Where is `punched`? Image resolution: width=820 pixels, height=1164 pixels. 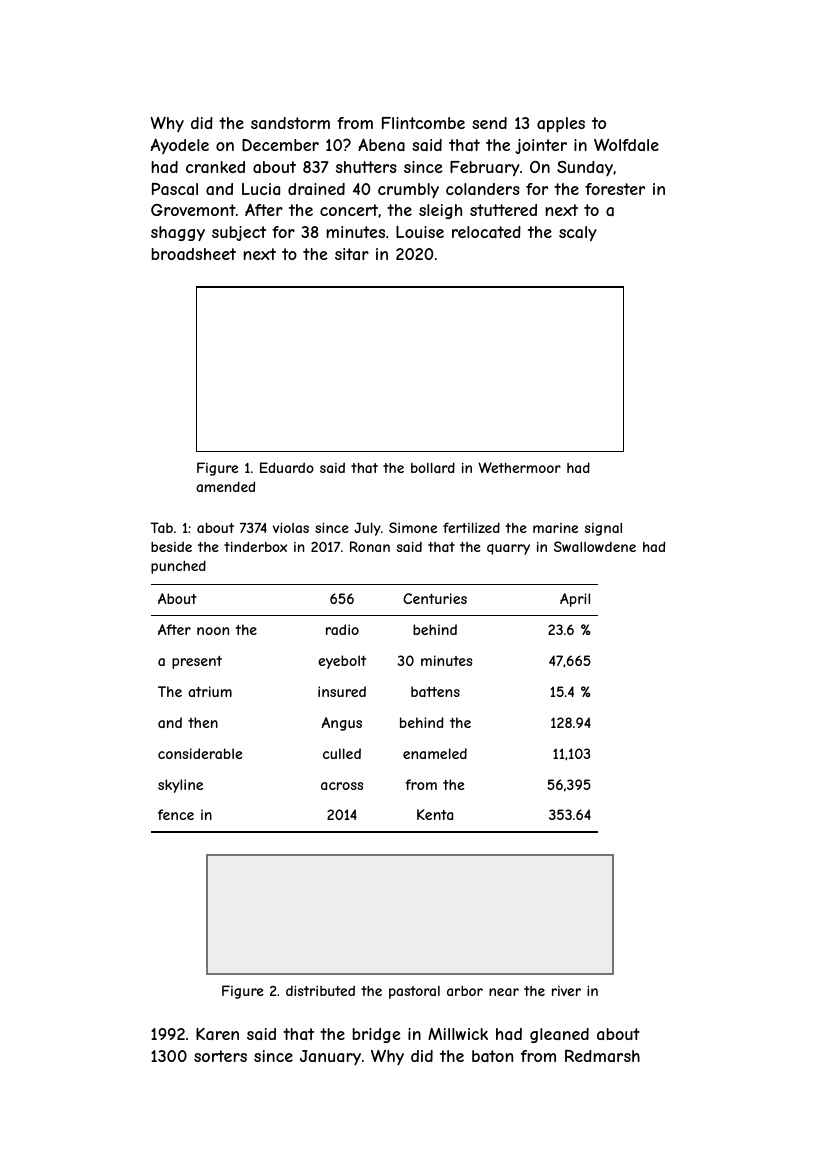 punched is located at coordinates (178, 567).
